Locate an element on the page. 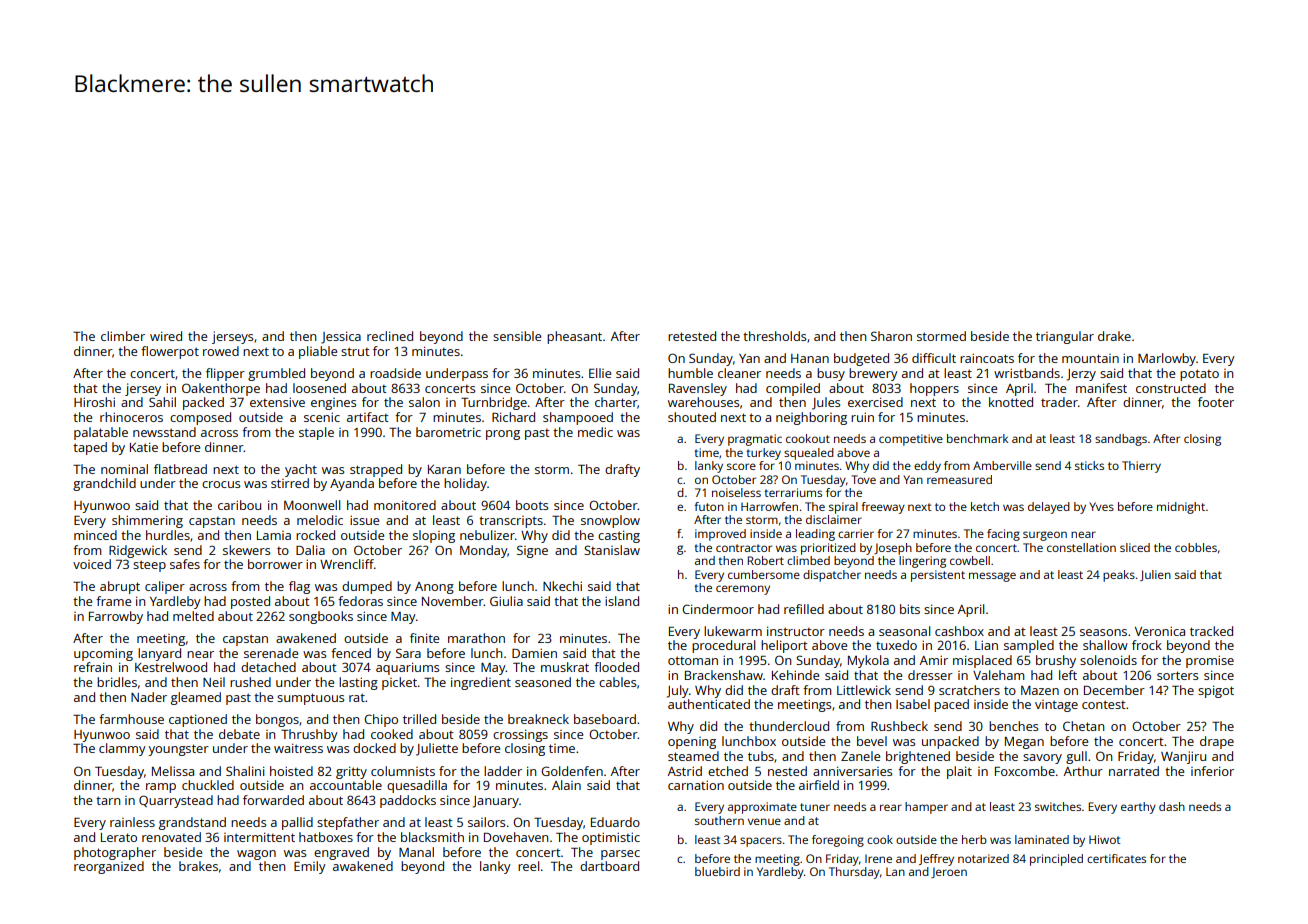 Image resolution: width=1308 pixels, height=924 pixels. rainless is located at coordinates (132, 822).
